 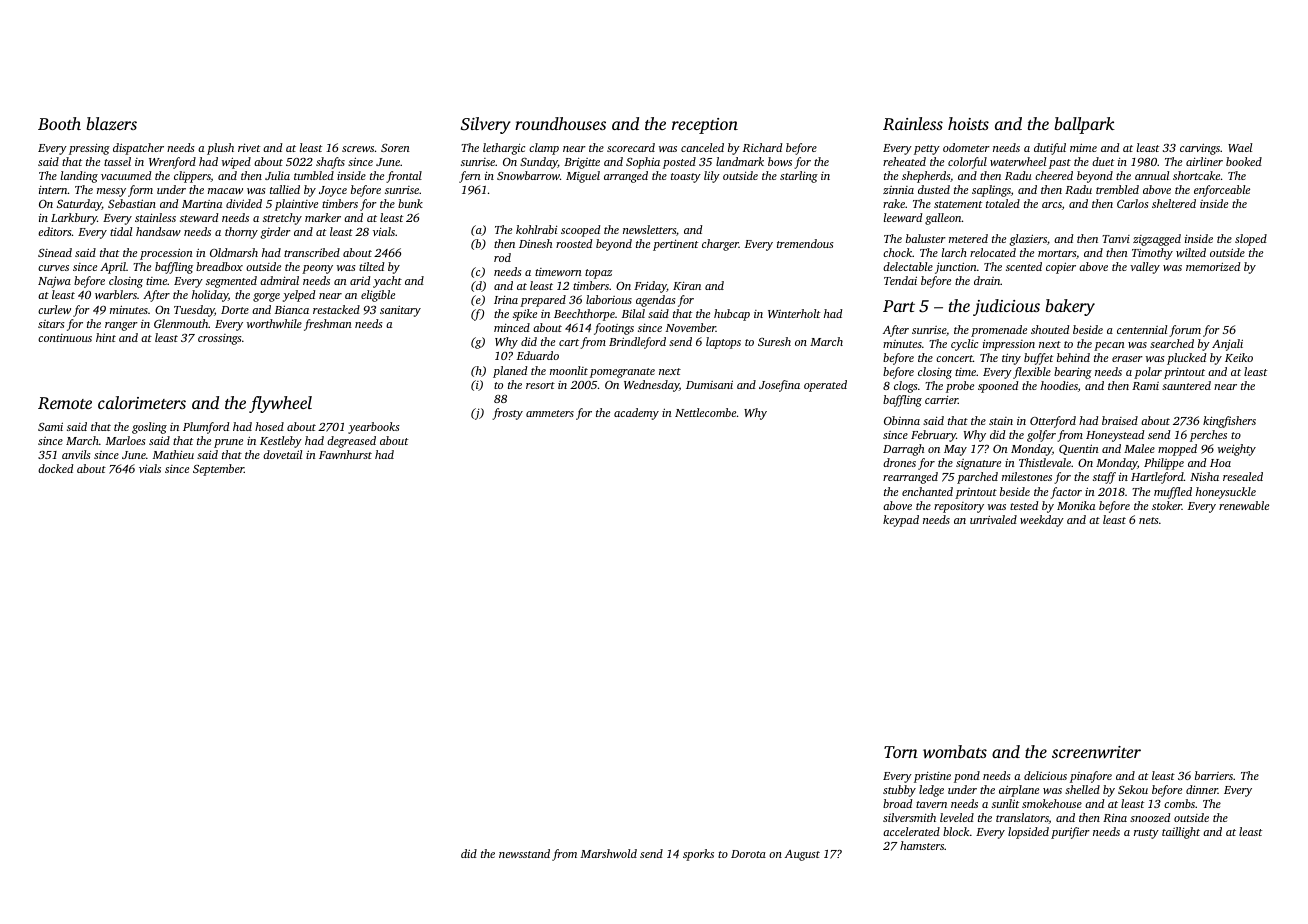 I want to click on newsstand, so click(x=524, y=853).
